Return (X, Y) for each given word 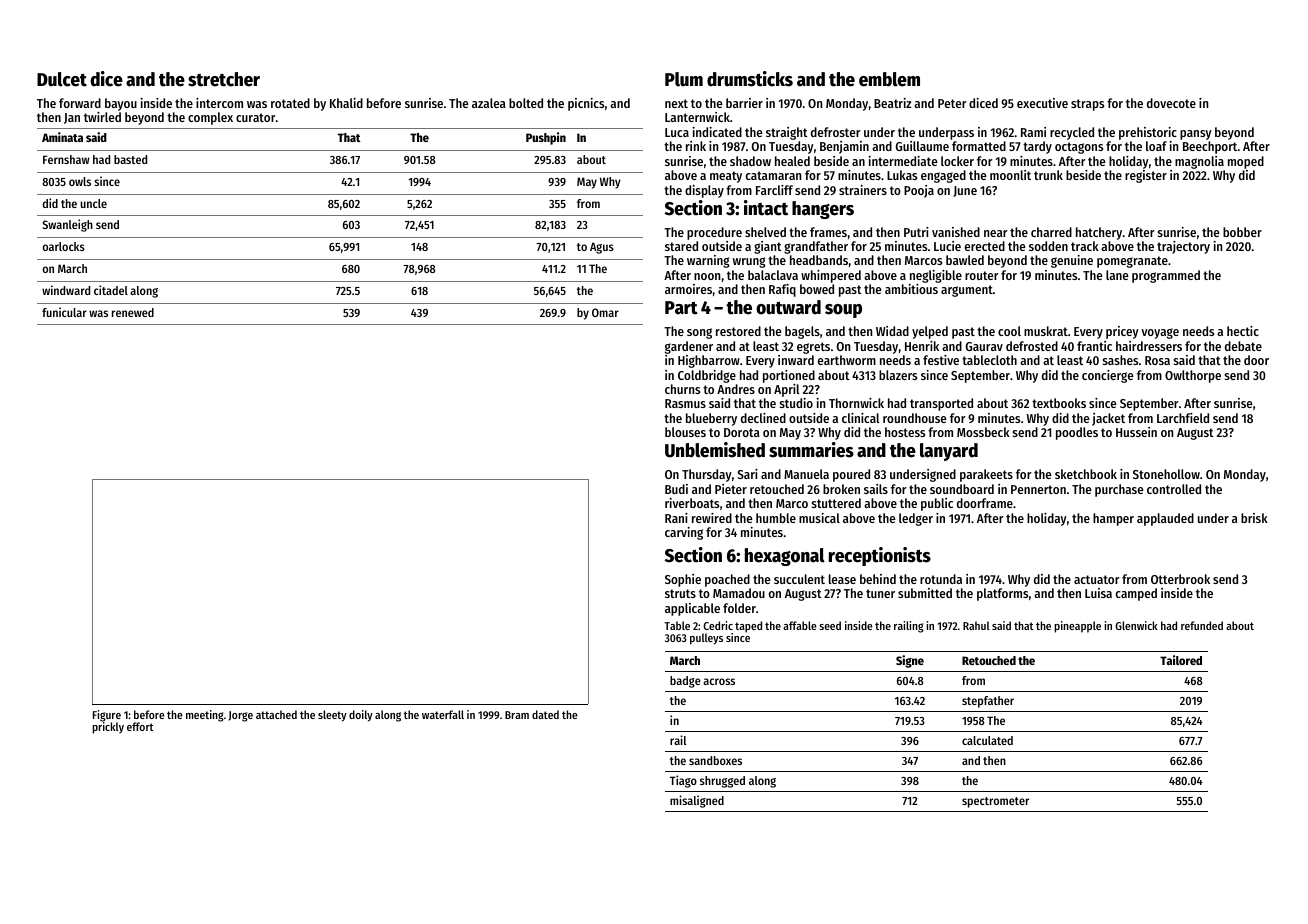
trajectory (1183, 247)
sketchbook (1086, 474)
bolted (526, 103)
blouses (685, 432)
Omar (605, 312)
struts (680, 593)
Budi (676, 489)
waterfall (443, 714)
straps (1087, 105)
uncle (93, 203)
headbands (819, 260)
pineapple (1077, 627)
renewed (133, 312)
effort (140, 726)
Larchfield (1183, 418)
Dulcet (62, 79)
